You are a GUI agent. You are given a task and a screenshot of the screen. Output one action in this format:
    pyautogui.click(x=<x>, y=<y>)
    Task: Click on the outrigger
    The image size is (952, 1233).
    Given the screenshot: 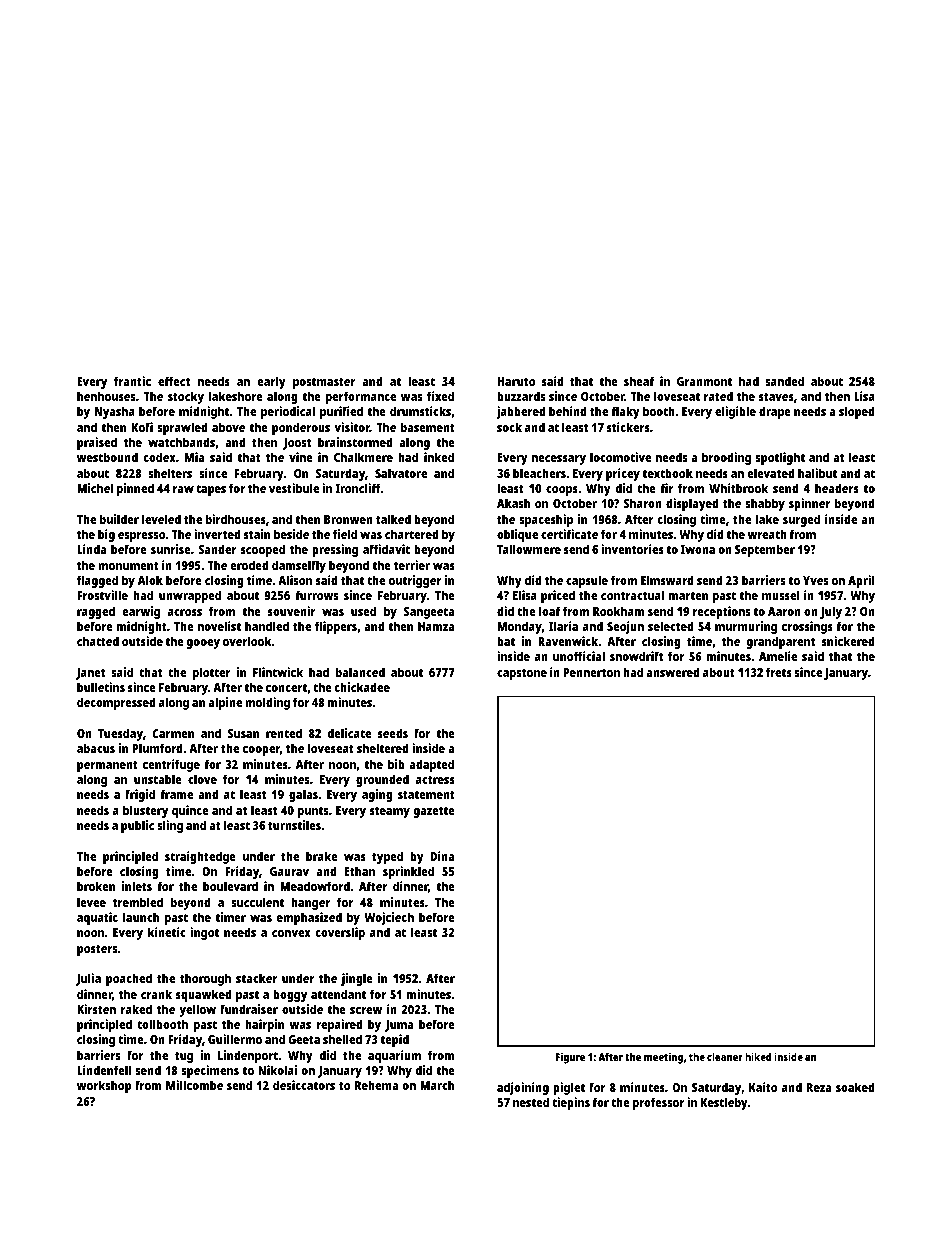 What is the action you would take?
    pyautogui.click(x=415, y=581)
